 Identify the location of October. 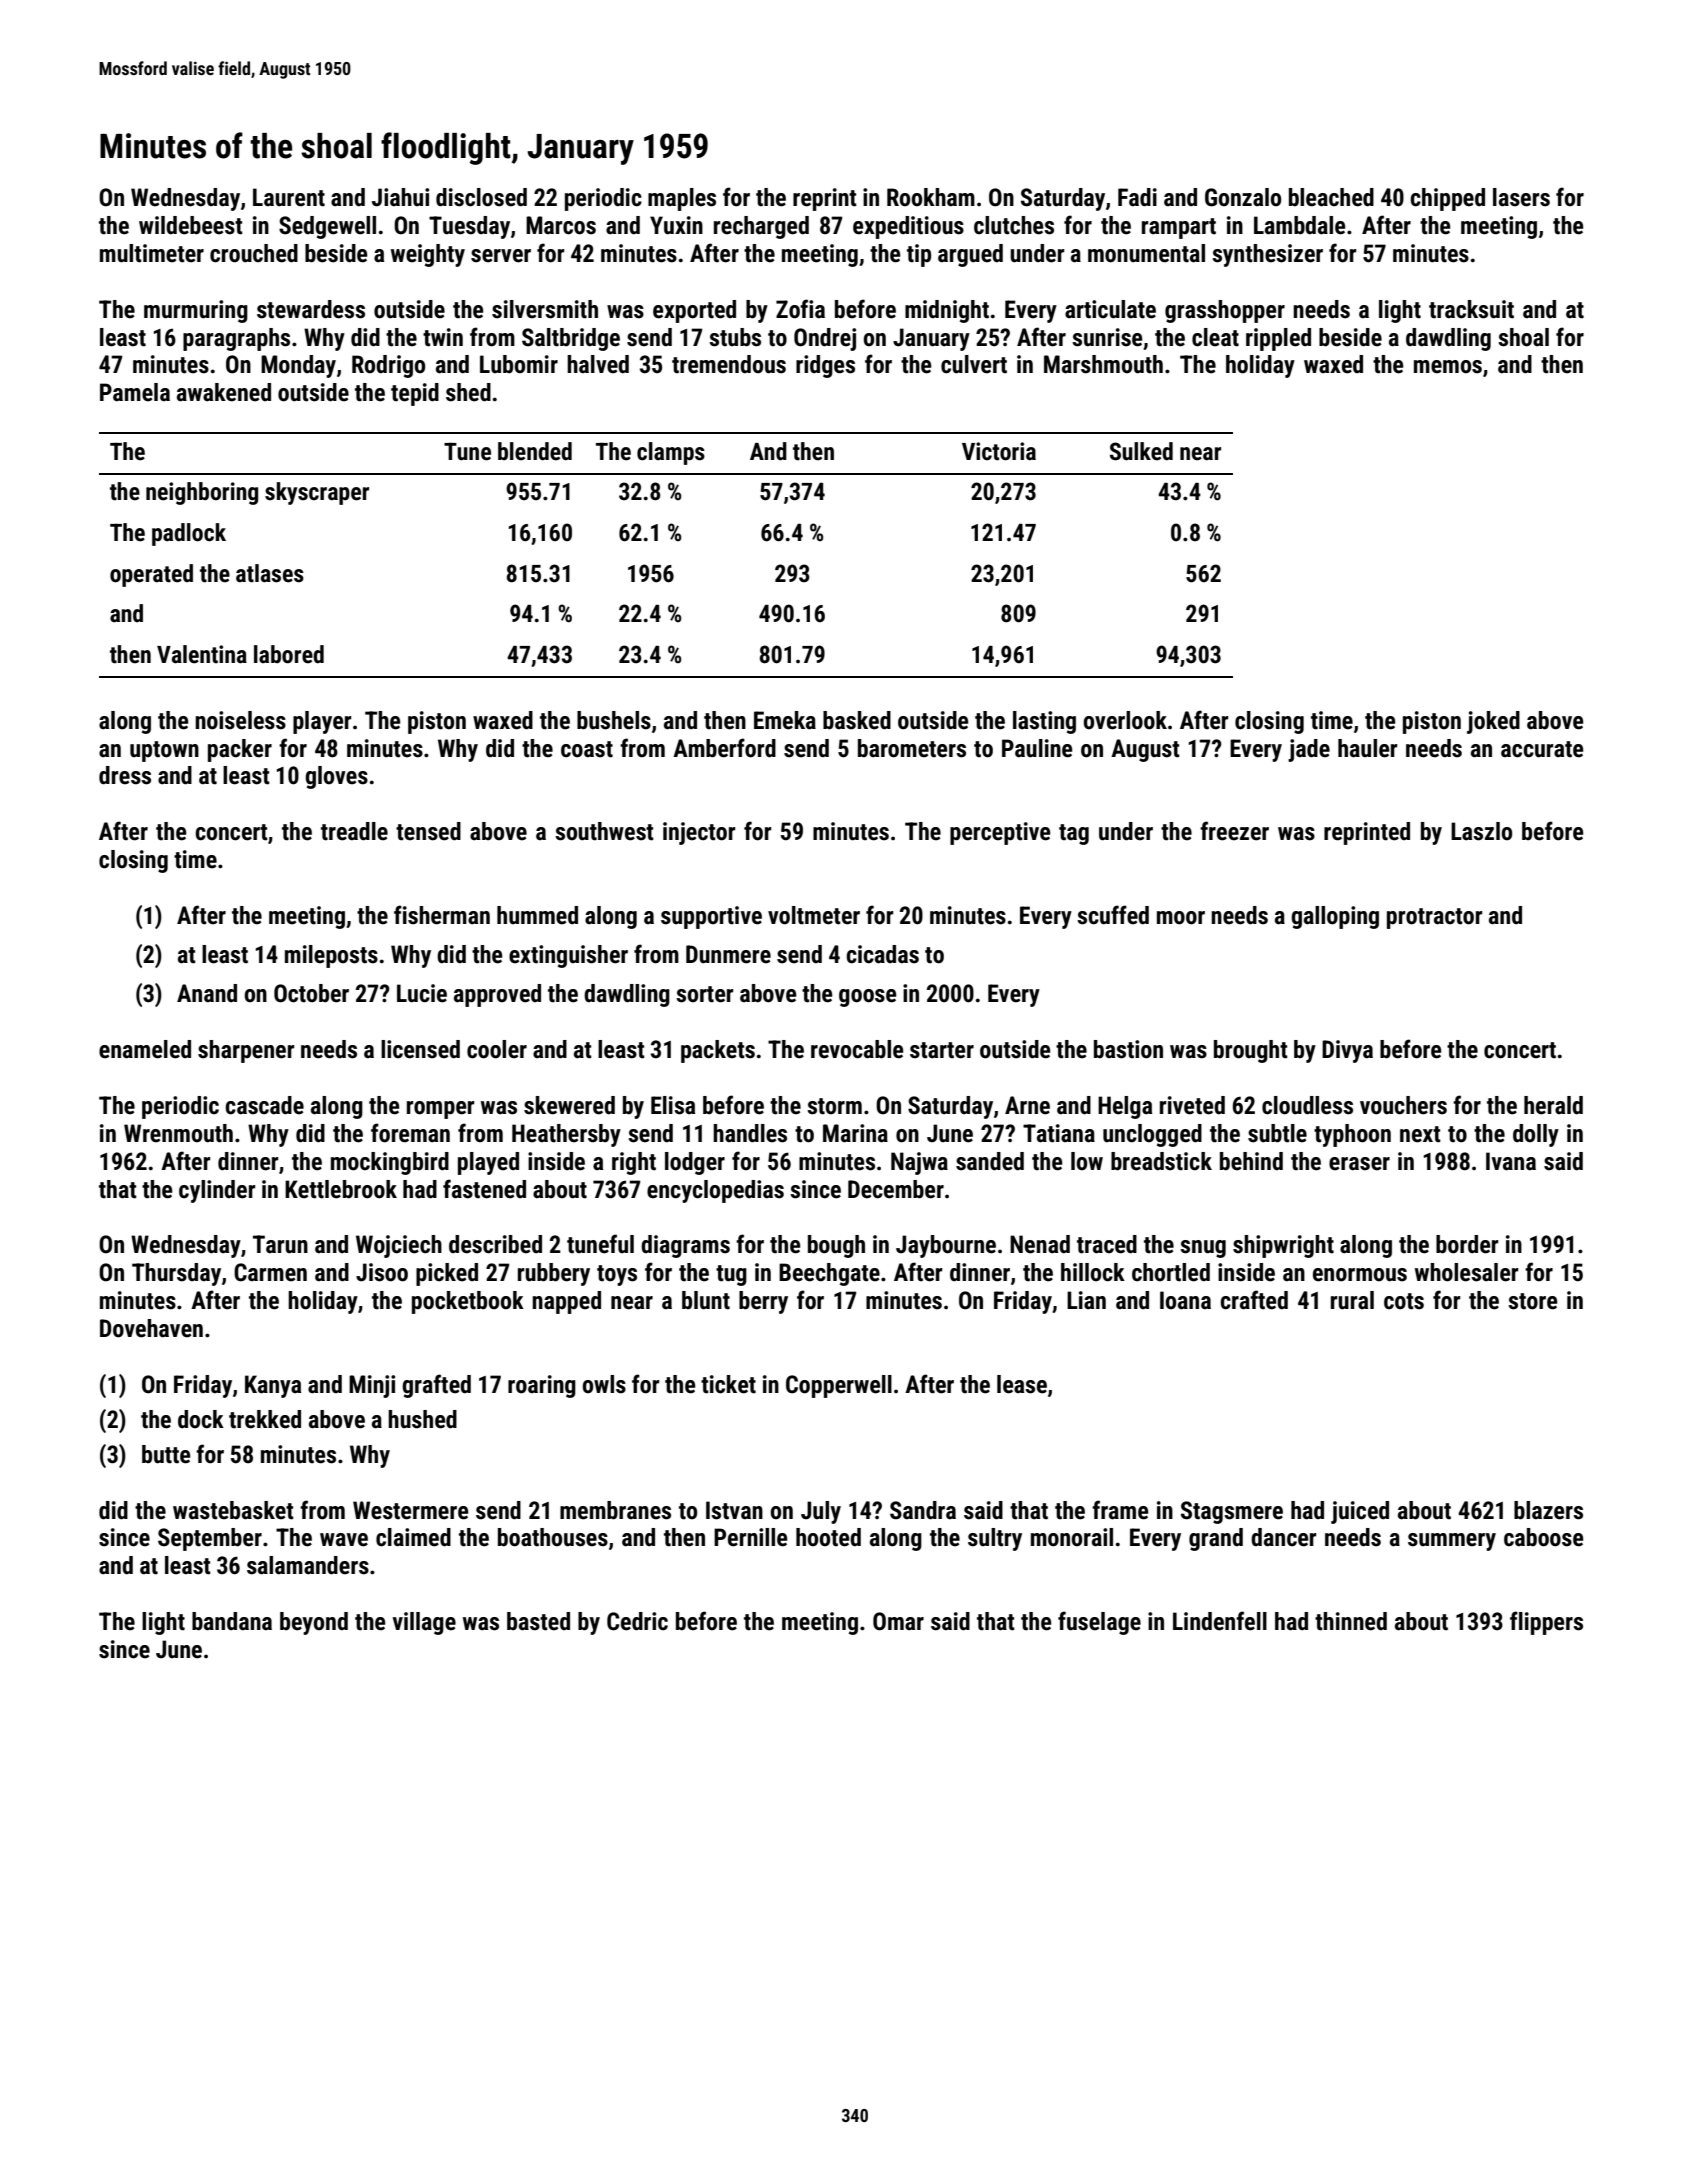
(311, 993).
